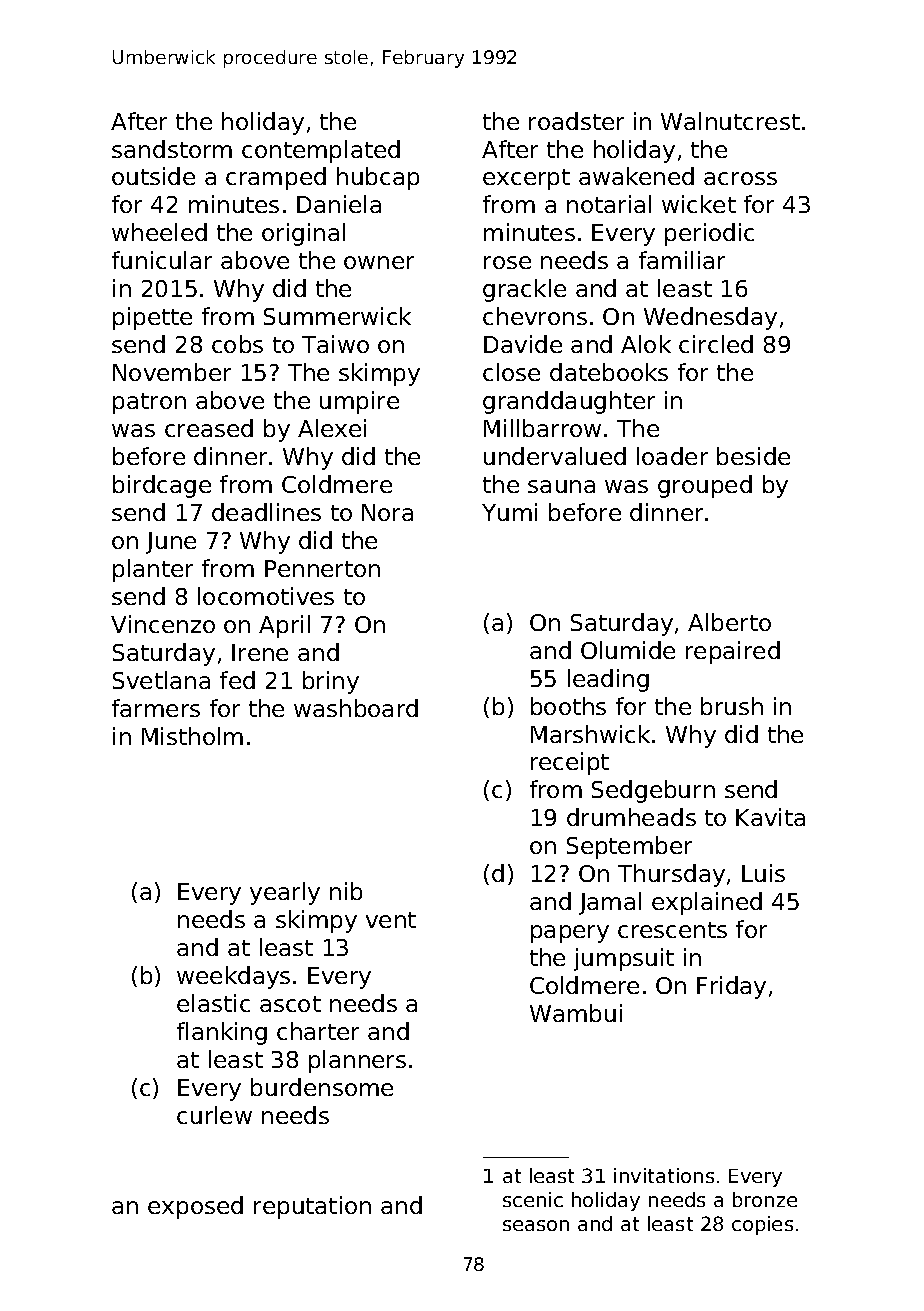 Image resolution: width=924 pixels, height=1311 pixels. Describe the element at coordinates (209, 428) in the image. I see `creased` at that location.
